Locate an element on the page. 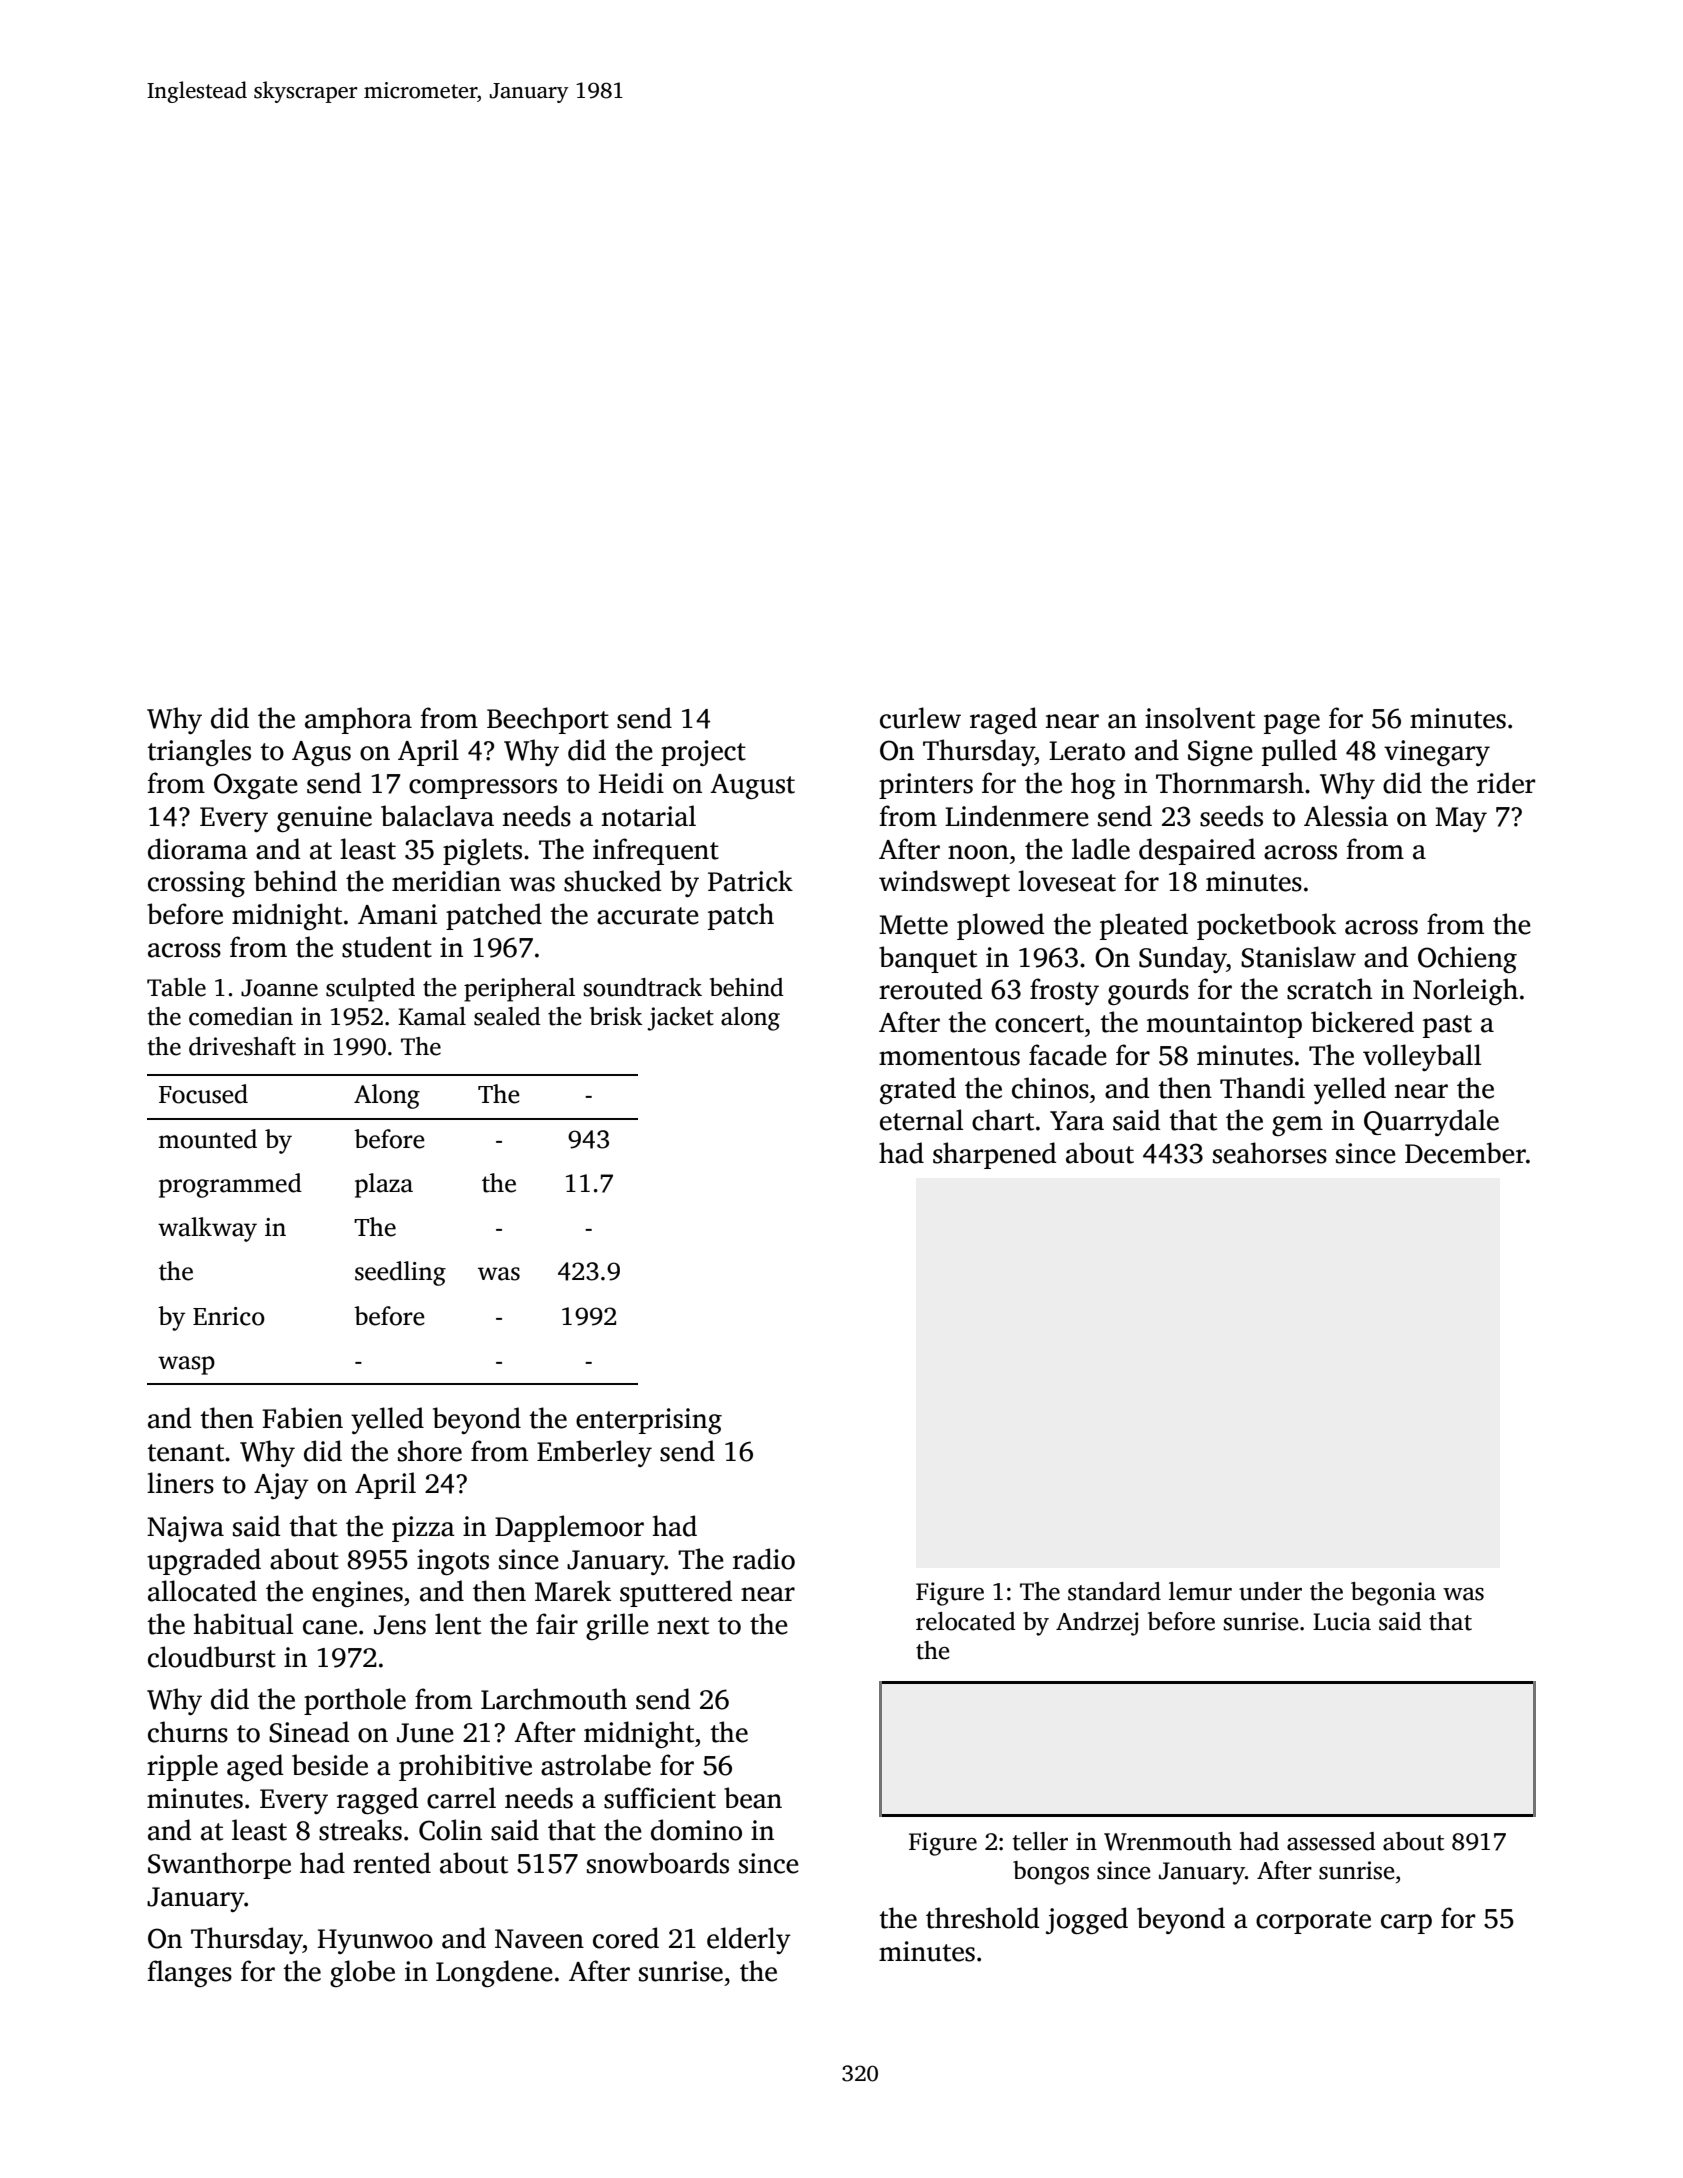  enterprising is located at coordinates (649, 1421).
